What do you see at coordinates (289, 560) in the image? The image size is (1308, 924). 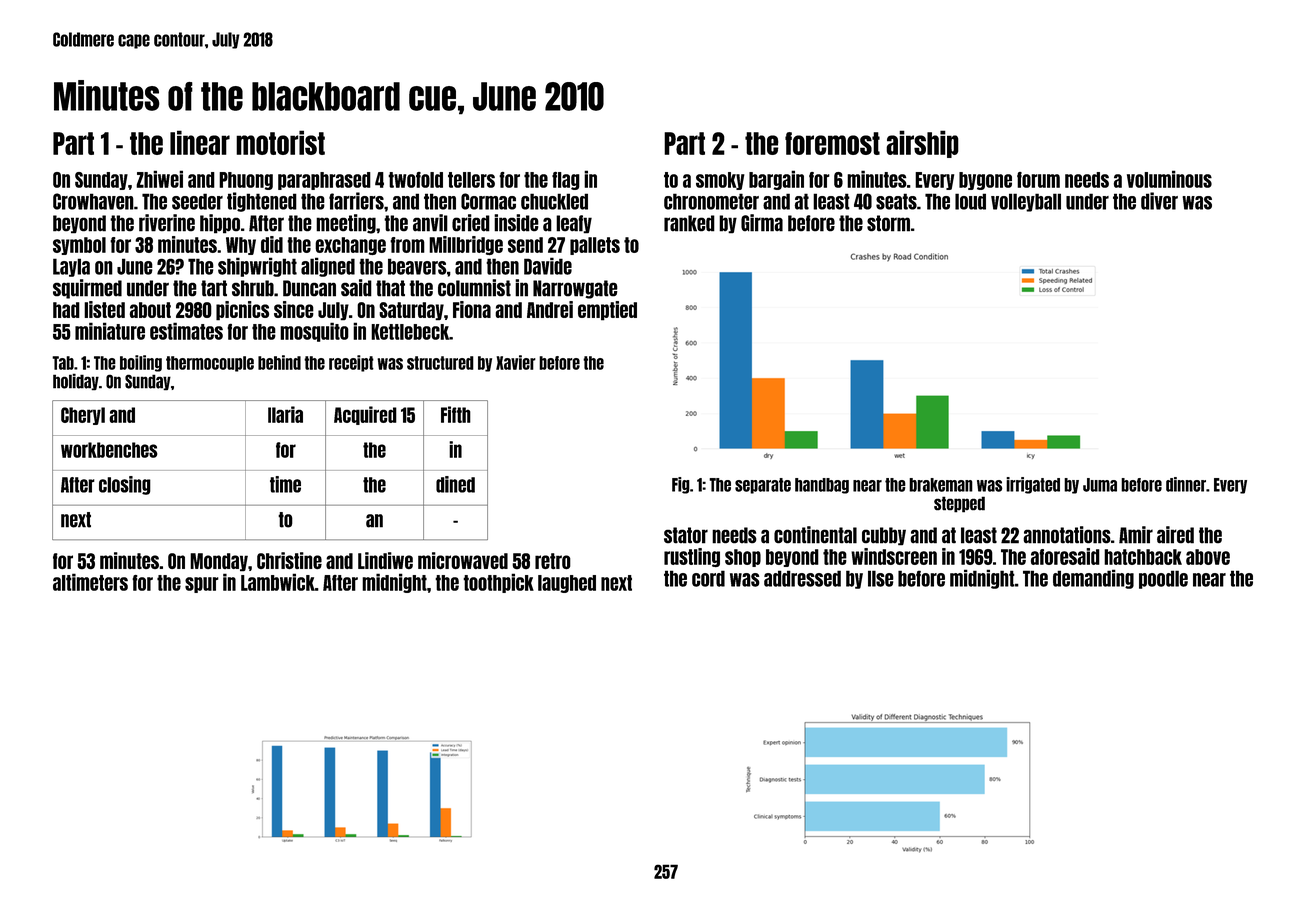 I see `Christine` at bounding box center [289, 560].
